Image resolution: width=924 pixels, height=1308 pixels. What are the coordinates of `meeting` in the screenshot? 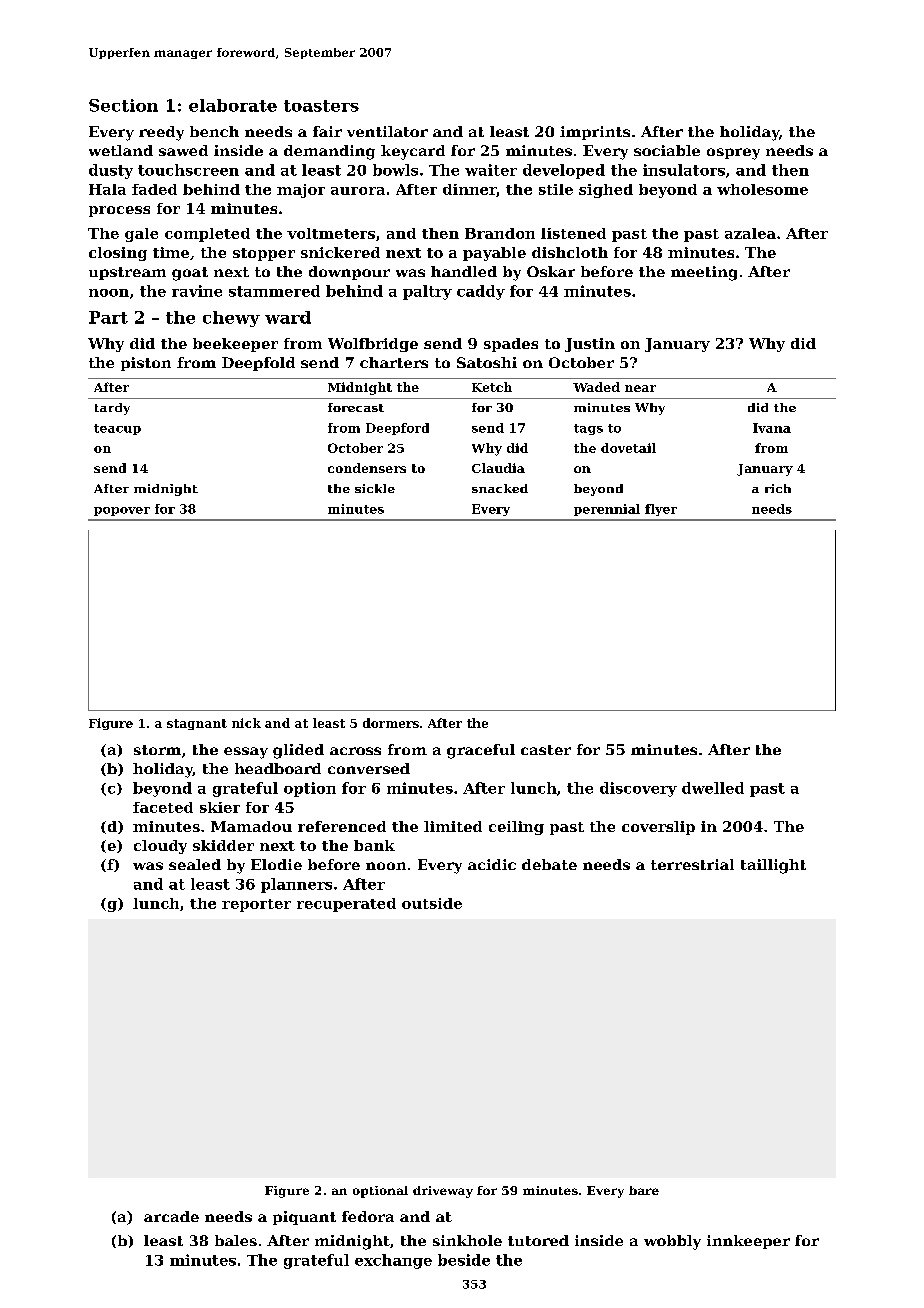 It's located at (704, 273).
